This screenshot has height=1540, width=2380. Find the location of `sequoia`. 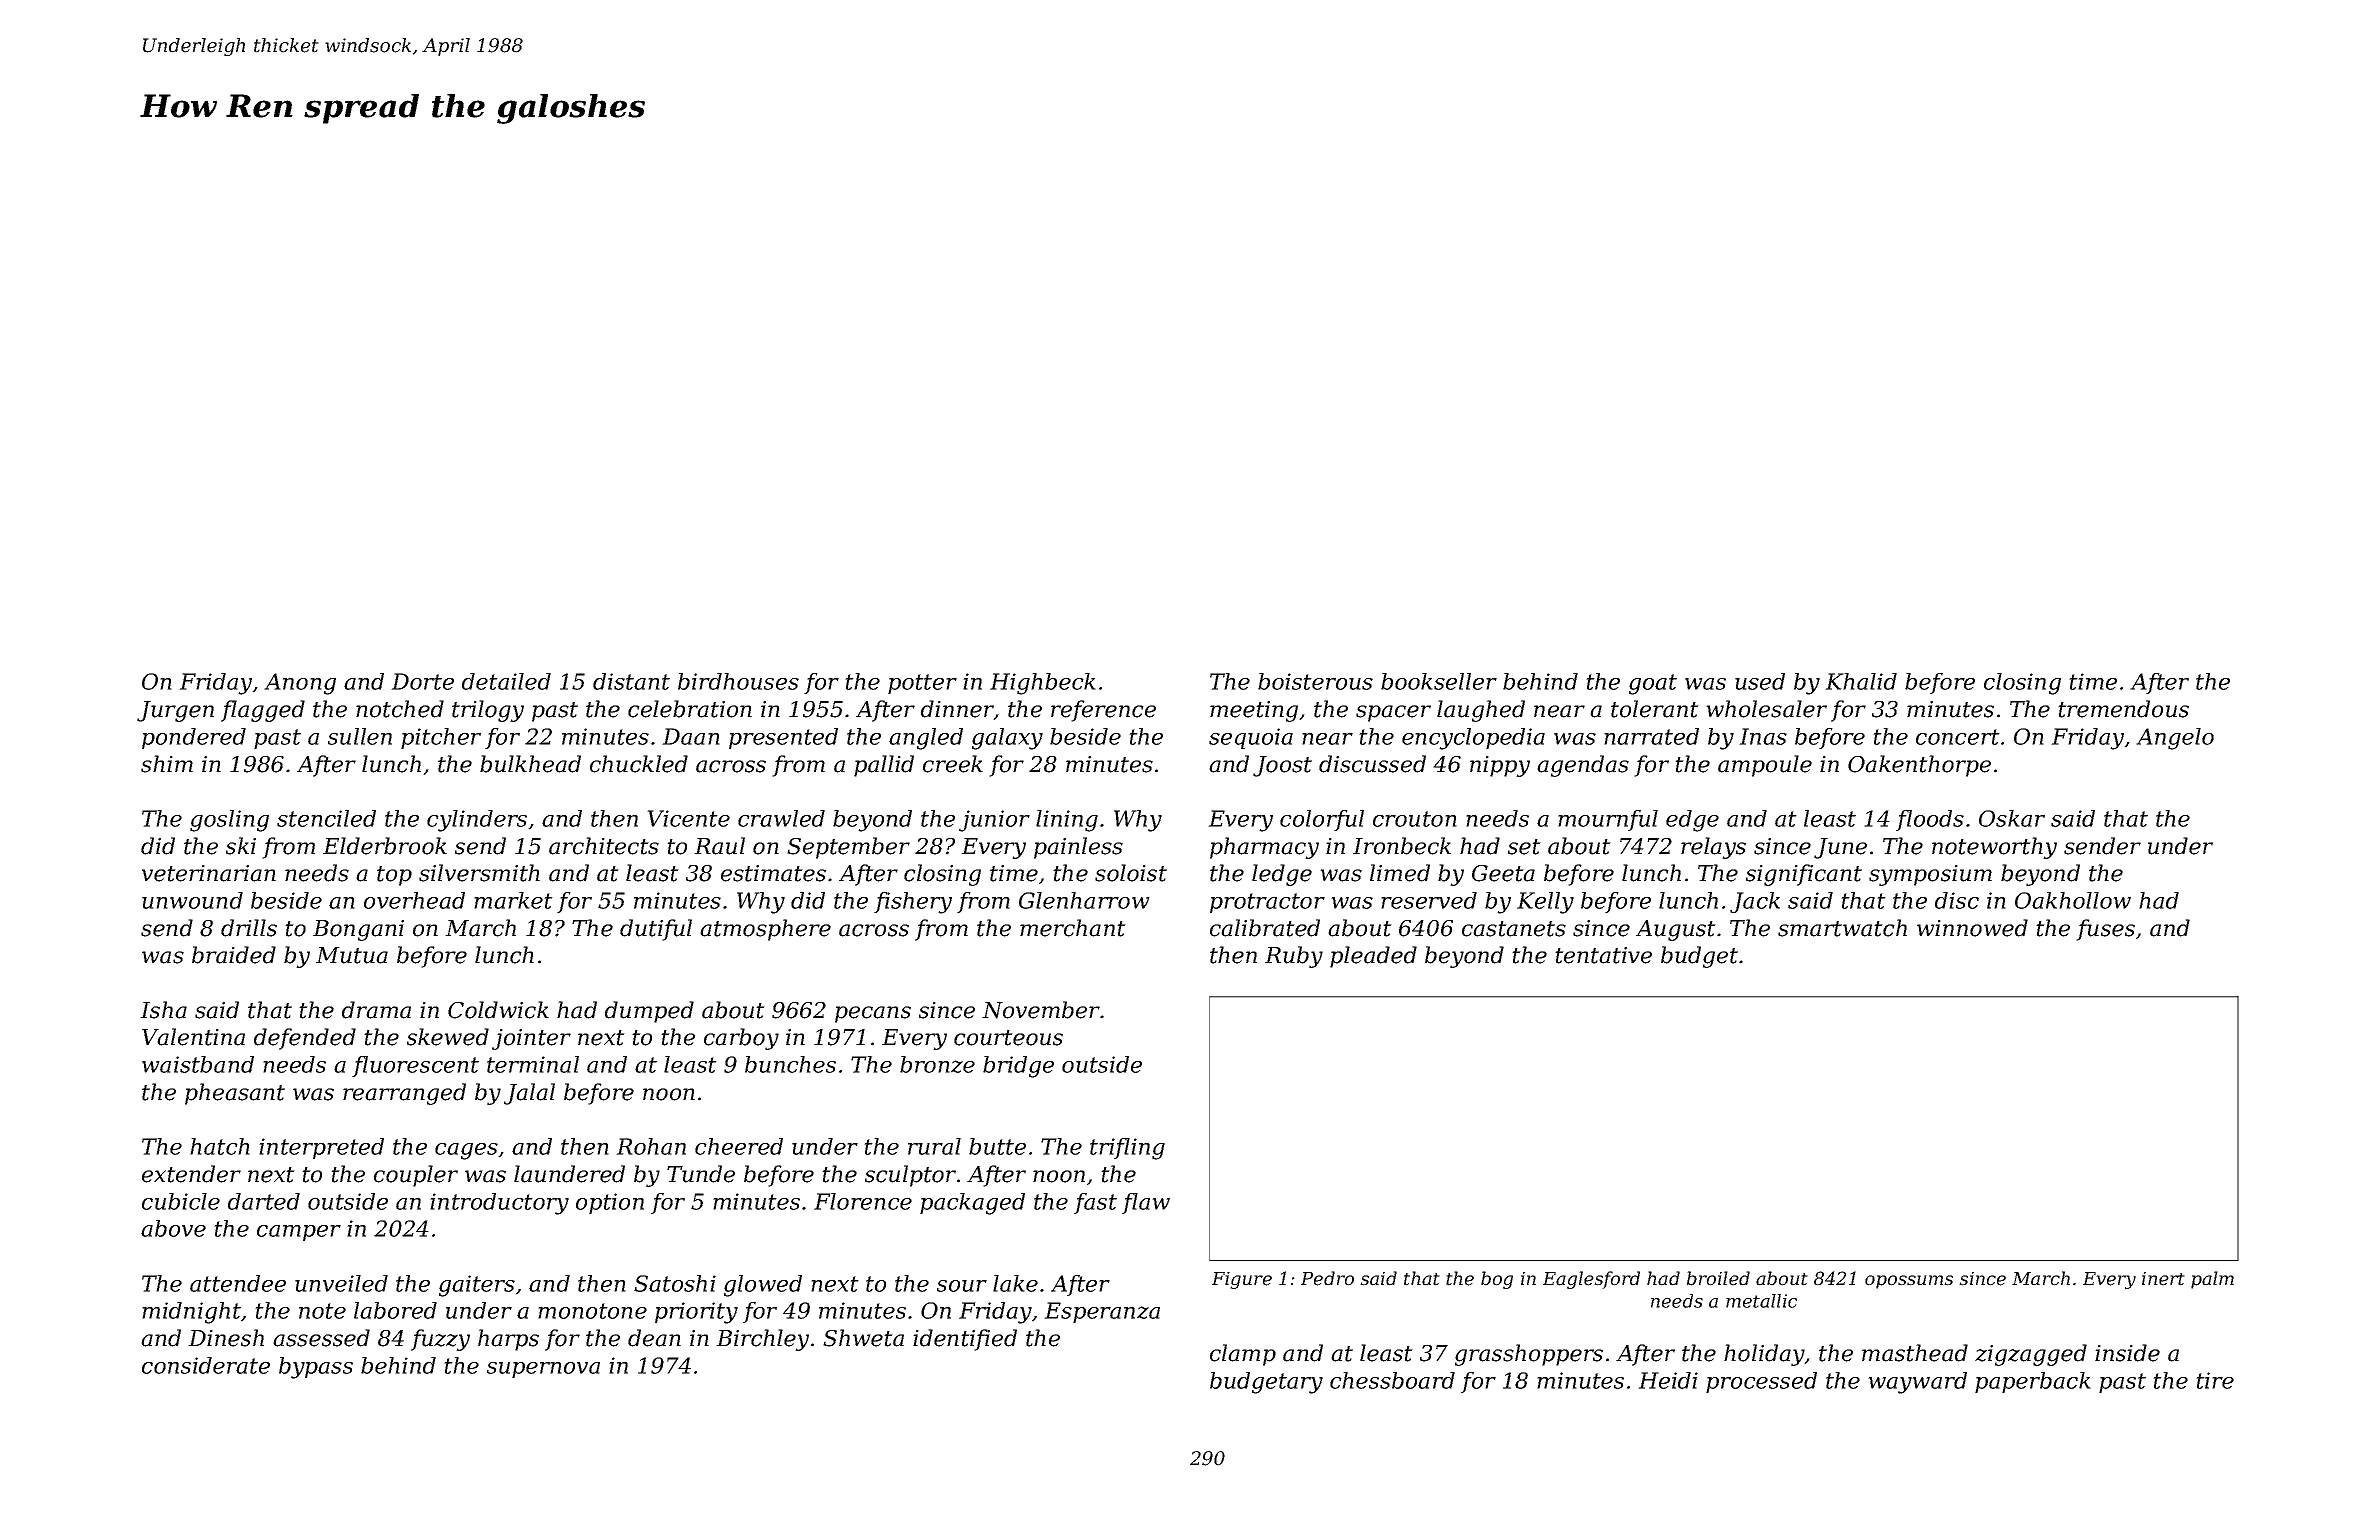

sequoia is located at coordinates (1251, 738).
